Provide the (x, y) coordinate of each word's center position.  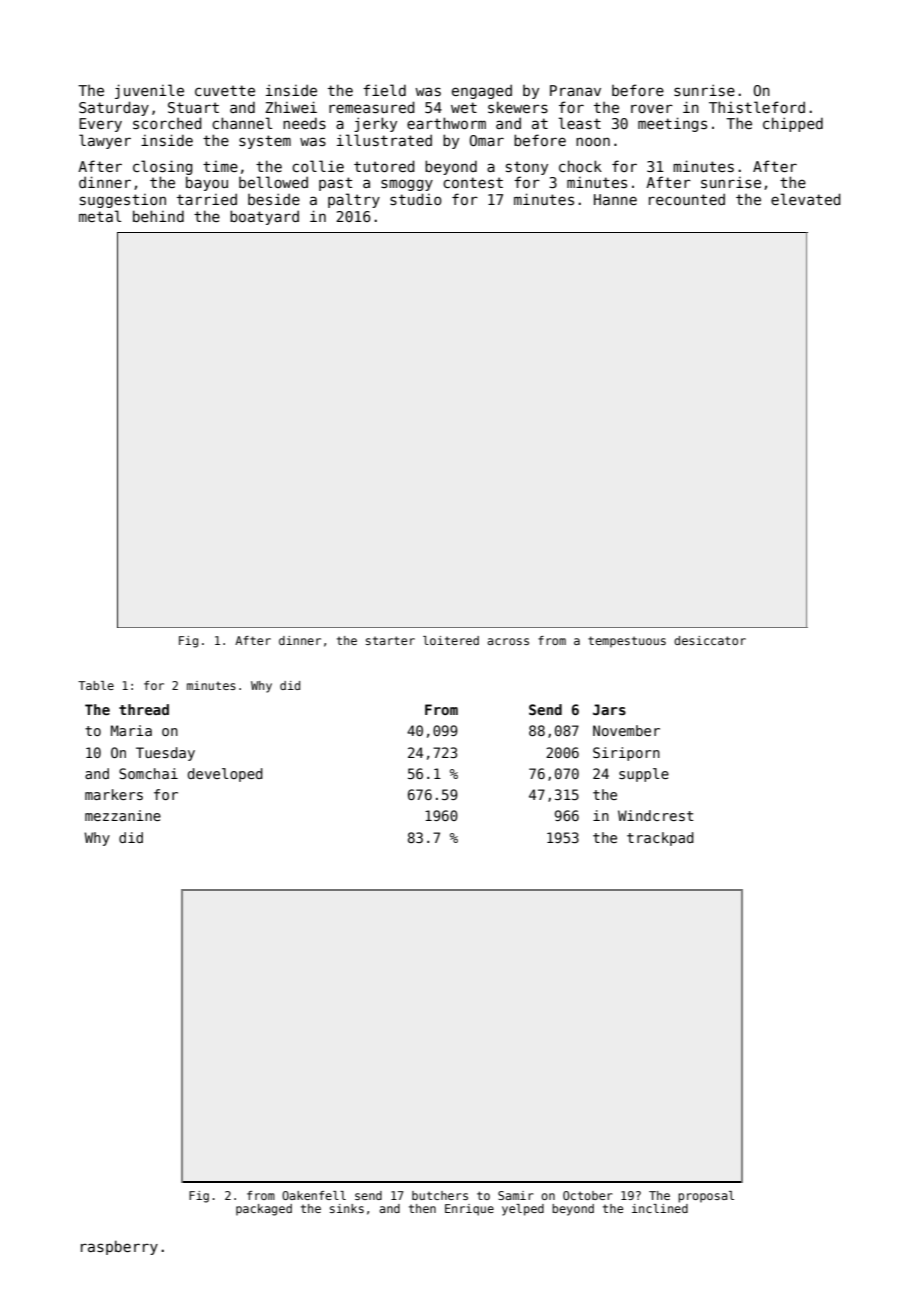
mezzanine (123, 815)
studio (416, 199)
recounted (687, 199)
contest (473, 182)
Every (100, 125)
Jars (609, 709)
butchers (440, 1195)
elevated (806, 199)
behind (158, 216)
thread (144, 709)
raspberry (119, 1247)
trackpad (660, 839)
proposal (706, 1197)
